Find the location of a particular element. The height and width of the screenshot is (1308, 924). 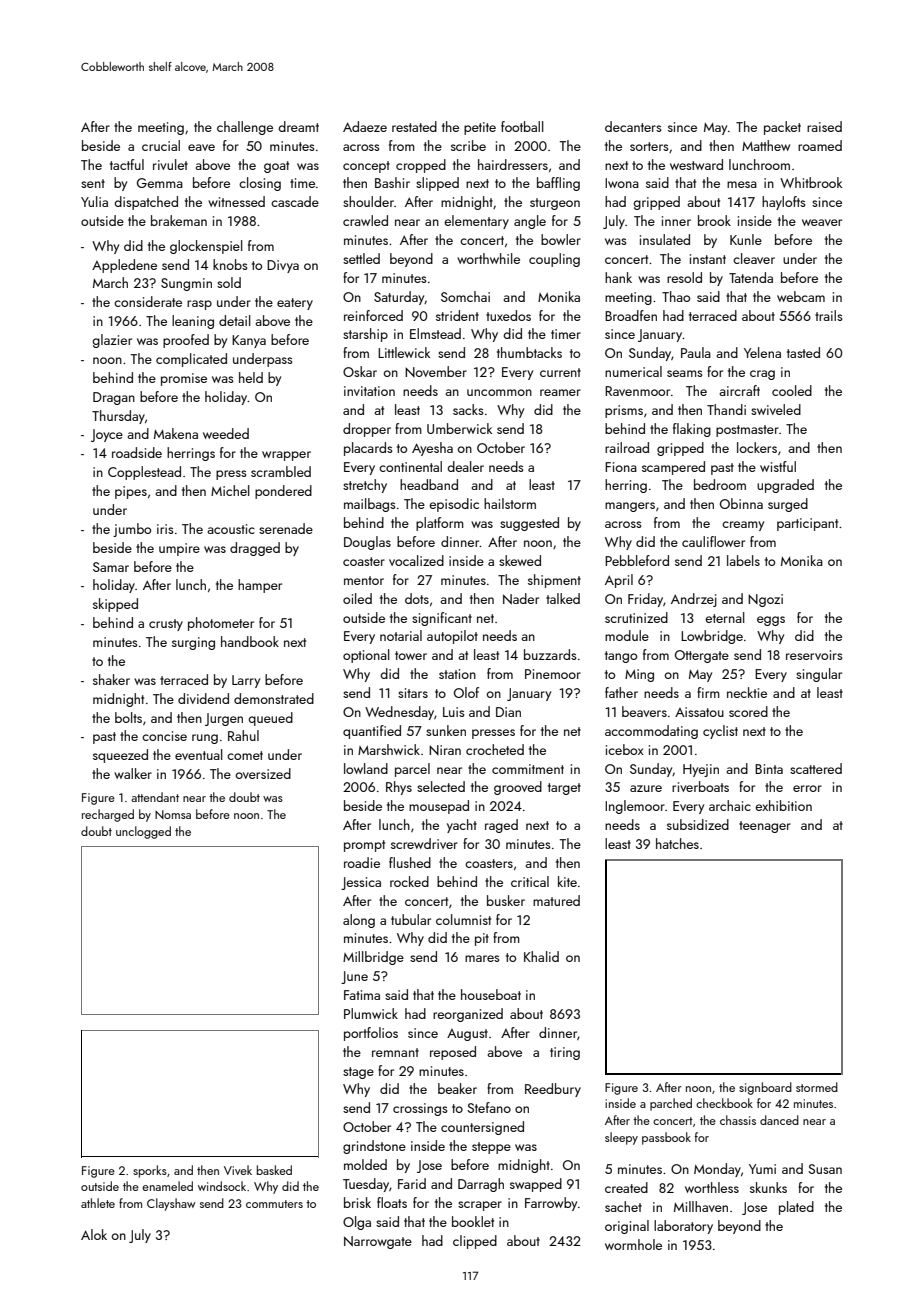

Fiona is located at coordinates (621, 467).
